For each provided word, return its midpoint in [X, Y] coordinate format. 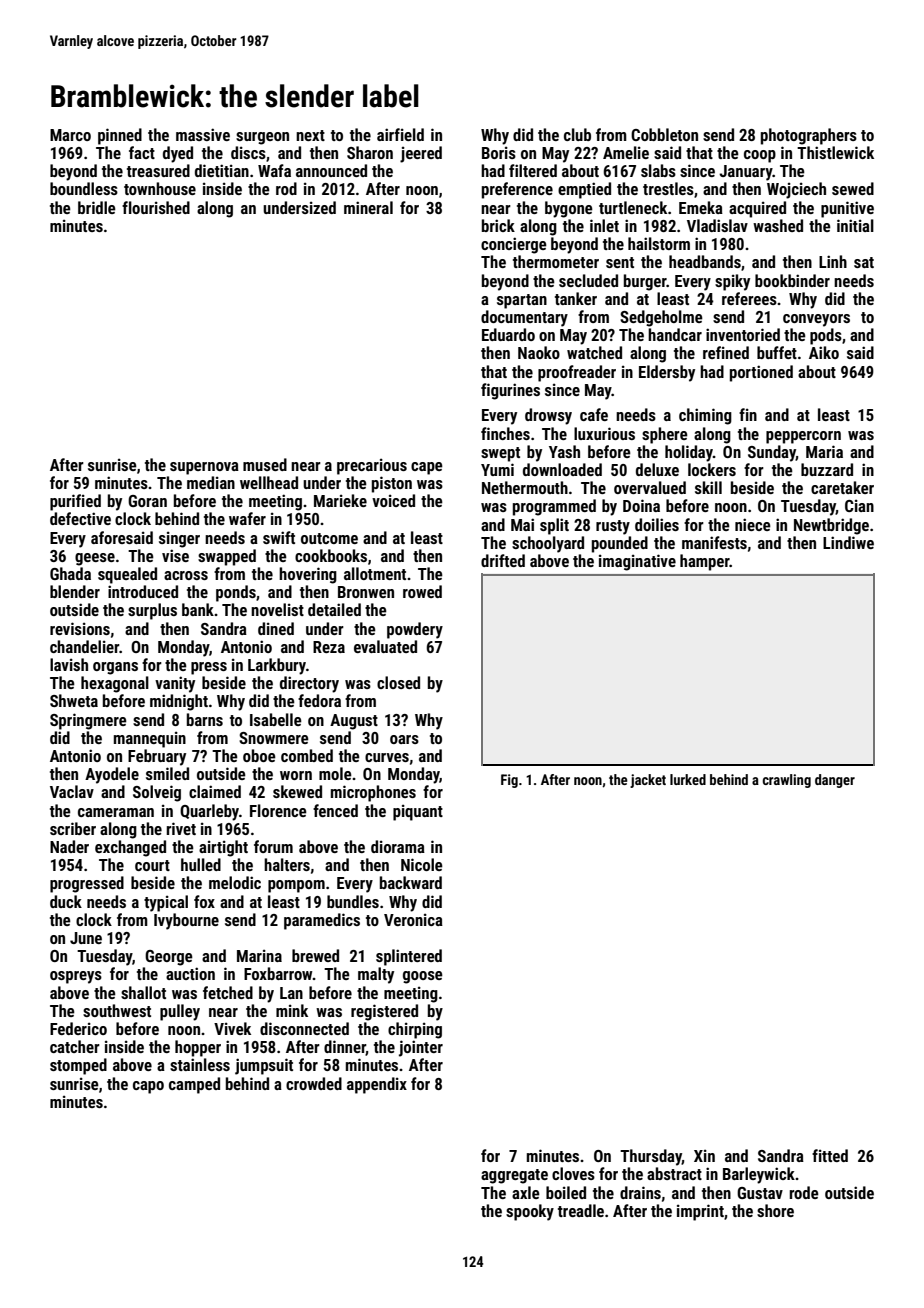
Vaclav [72, 791]
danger [835, 781]
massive [203, 134]
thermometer [556, 261]
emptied [584, 190]
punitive [847, 209]
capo [148, 1087]
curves [387, 757]
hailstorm [659, 243]
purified [75, 502]
